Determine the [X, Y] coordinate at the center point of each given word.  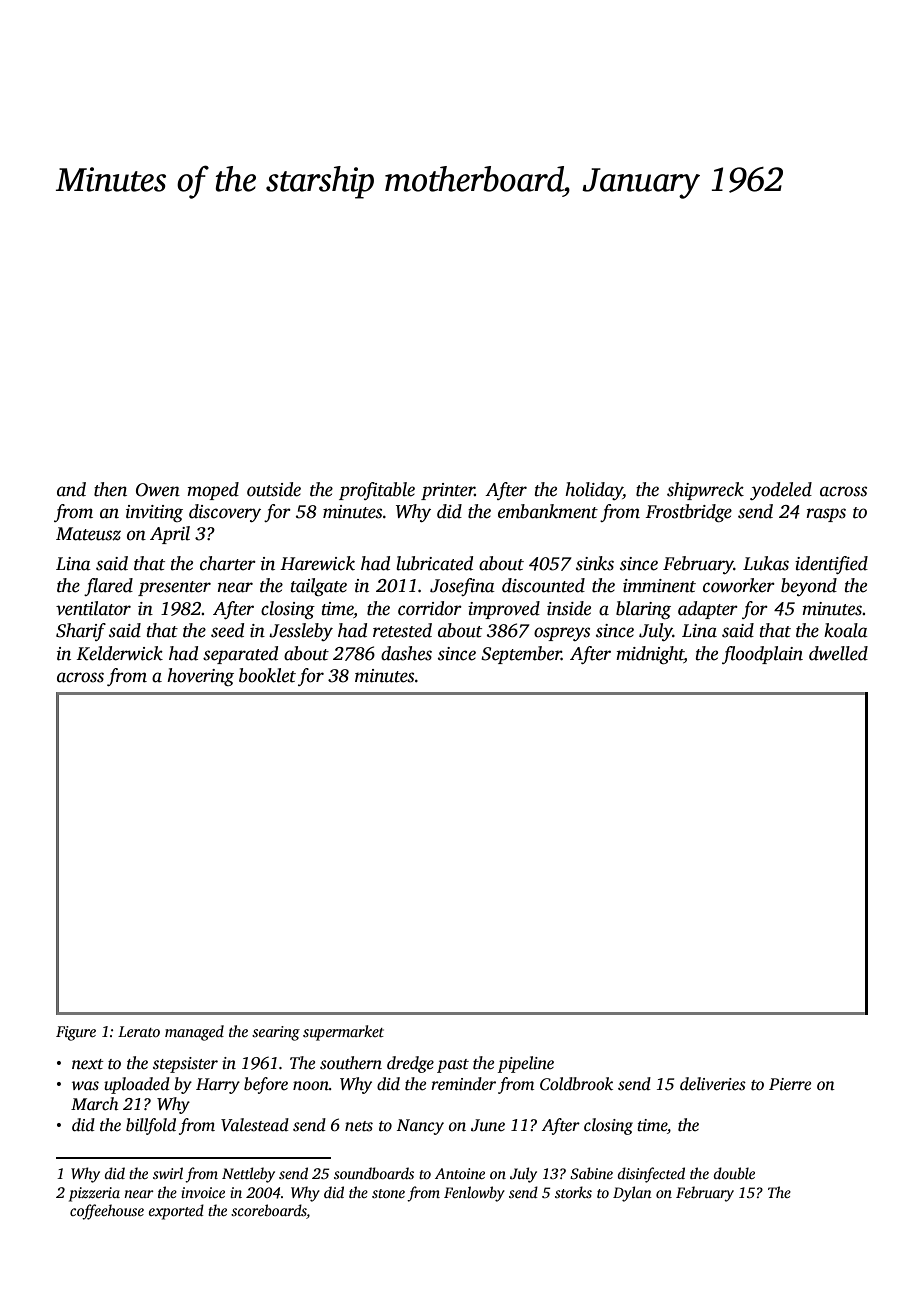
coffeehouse [107, 1212]
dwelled [838, 653]
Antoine [460, 1173]
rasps [826, 515]
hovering [200, 677]
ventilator [93, 608]
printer [448, 491]
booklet [267, 675]
